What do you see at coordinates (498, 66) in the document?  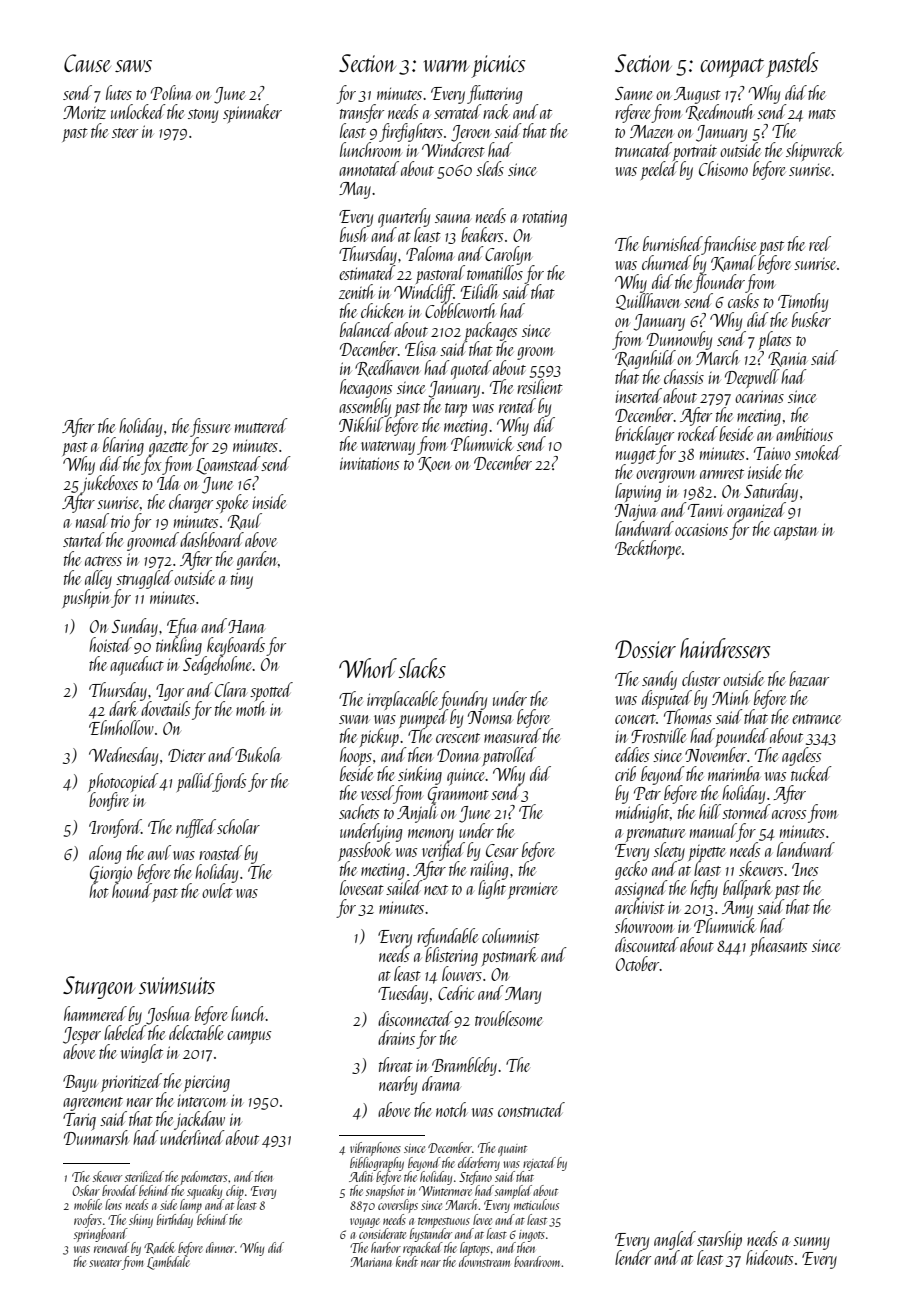 I see `picnics` at bounding box center [498, 66].
